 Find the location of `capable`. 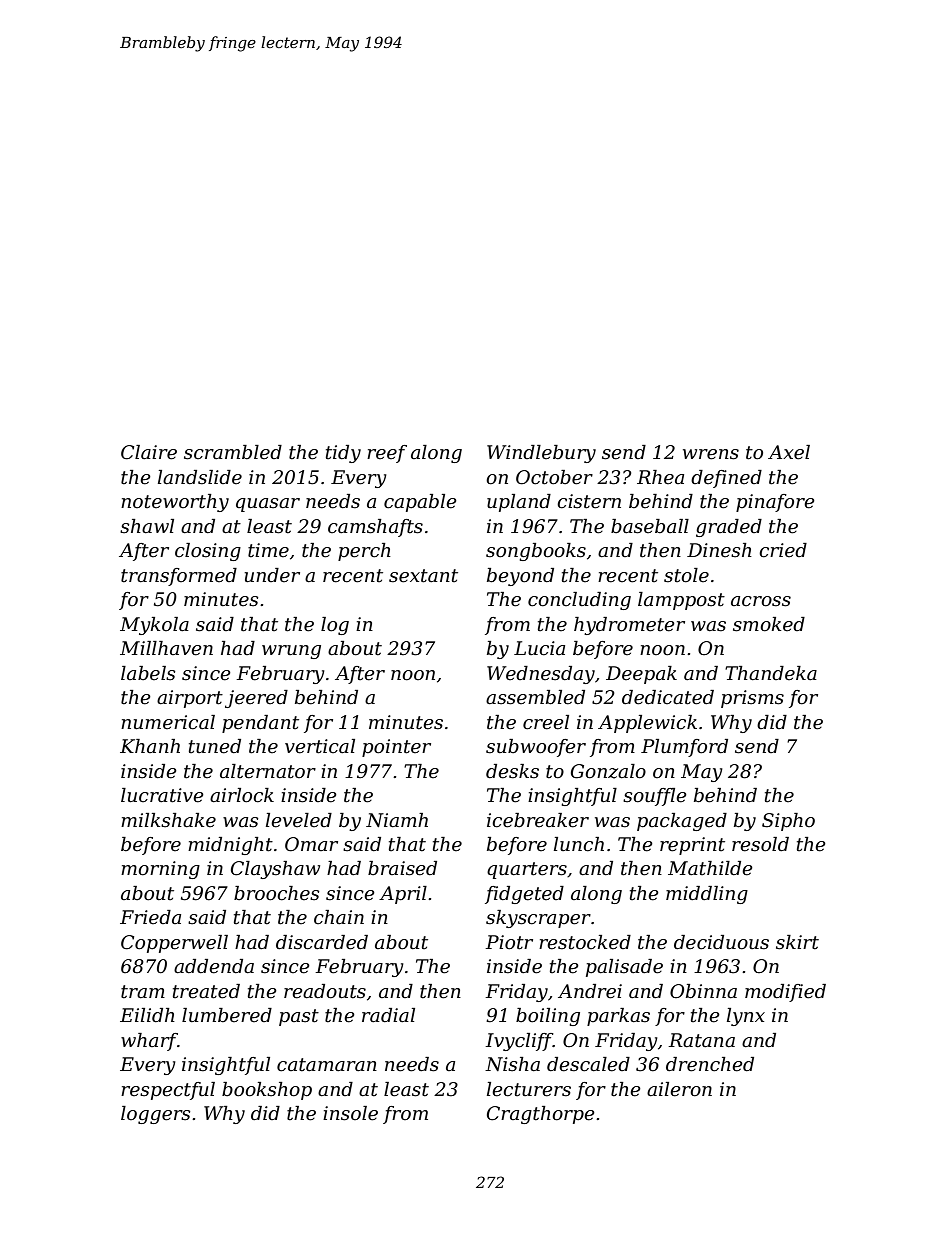

capable is located at coordinates (420, 503).
